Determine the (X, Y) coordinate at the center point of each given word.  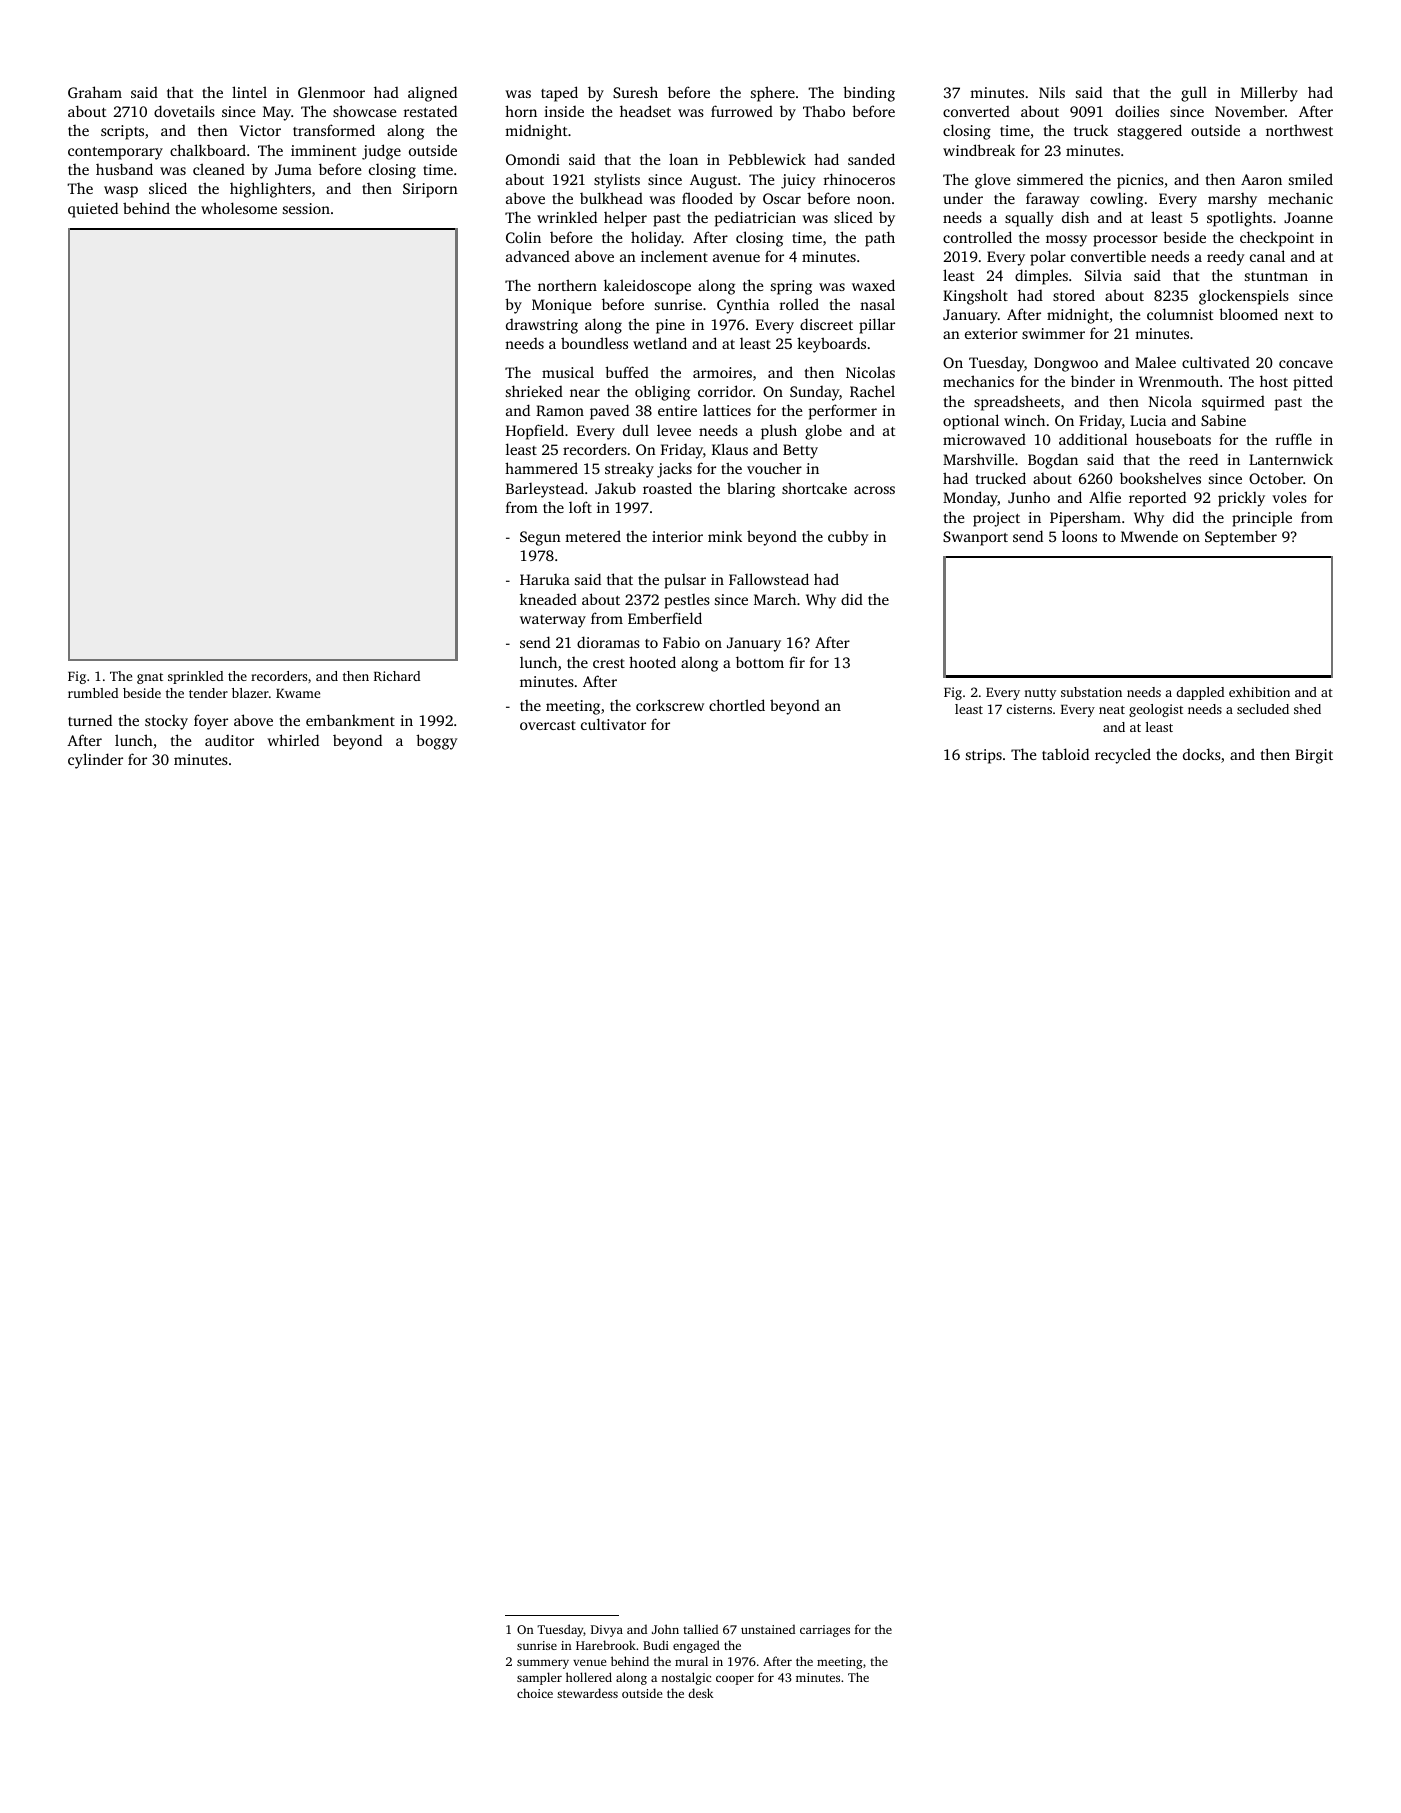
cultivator (613, 724)
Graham (95, 92)
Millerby (1269, 94)
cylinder (95, 761)
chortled (737, 705)
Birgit (1314, 756)
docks (1202, 754)
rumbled (93, 693)
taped (559, 94)
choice (535, 1693)
